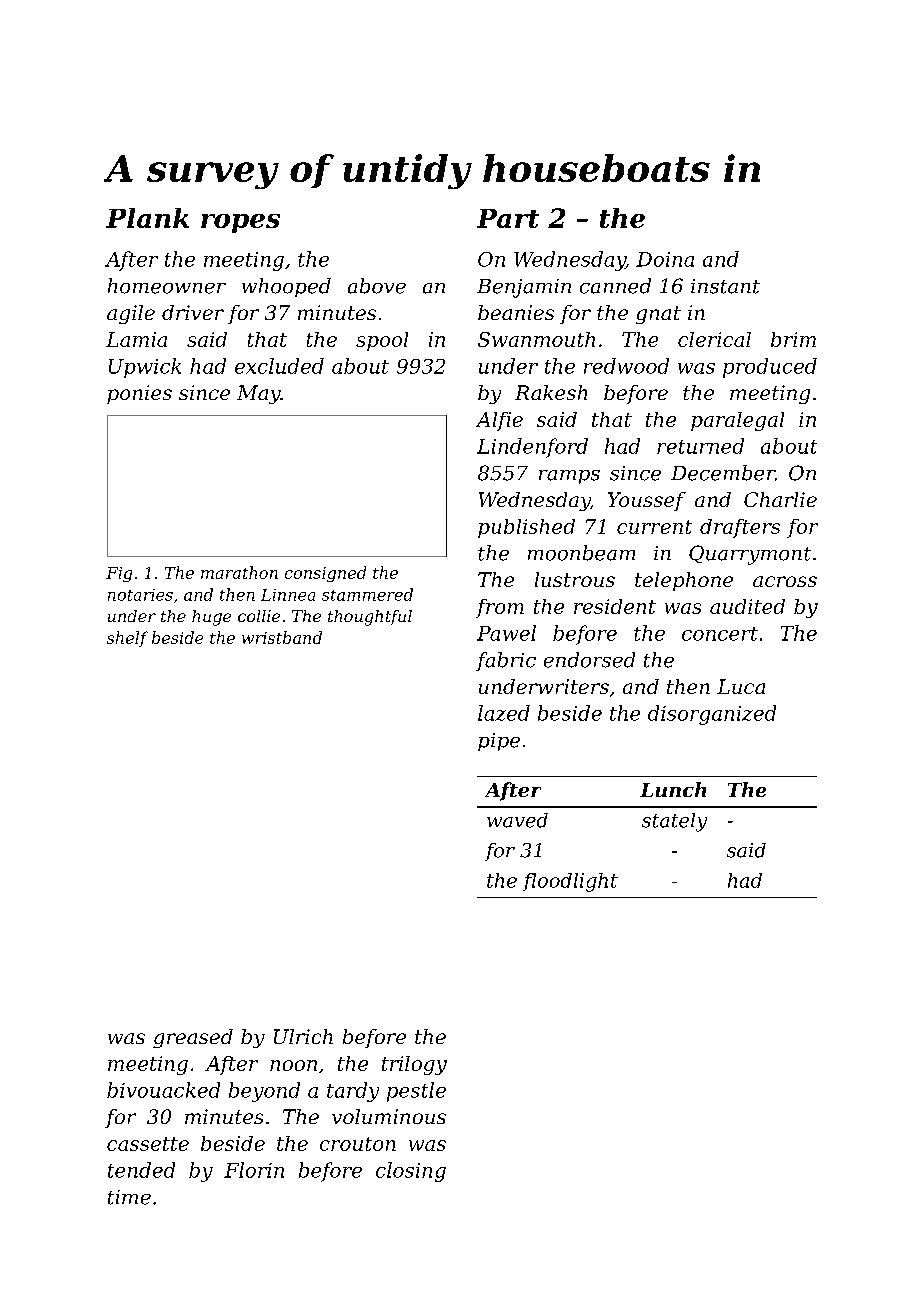 This document has height=1314, width=924. I want to click on Alfie, so click(499, 421).
